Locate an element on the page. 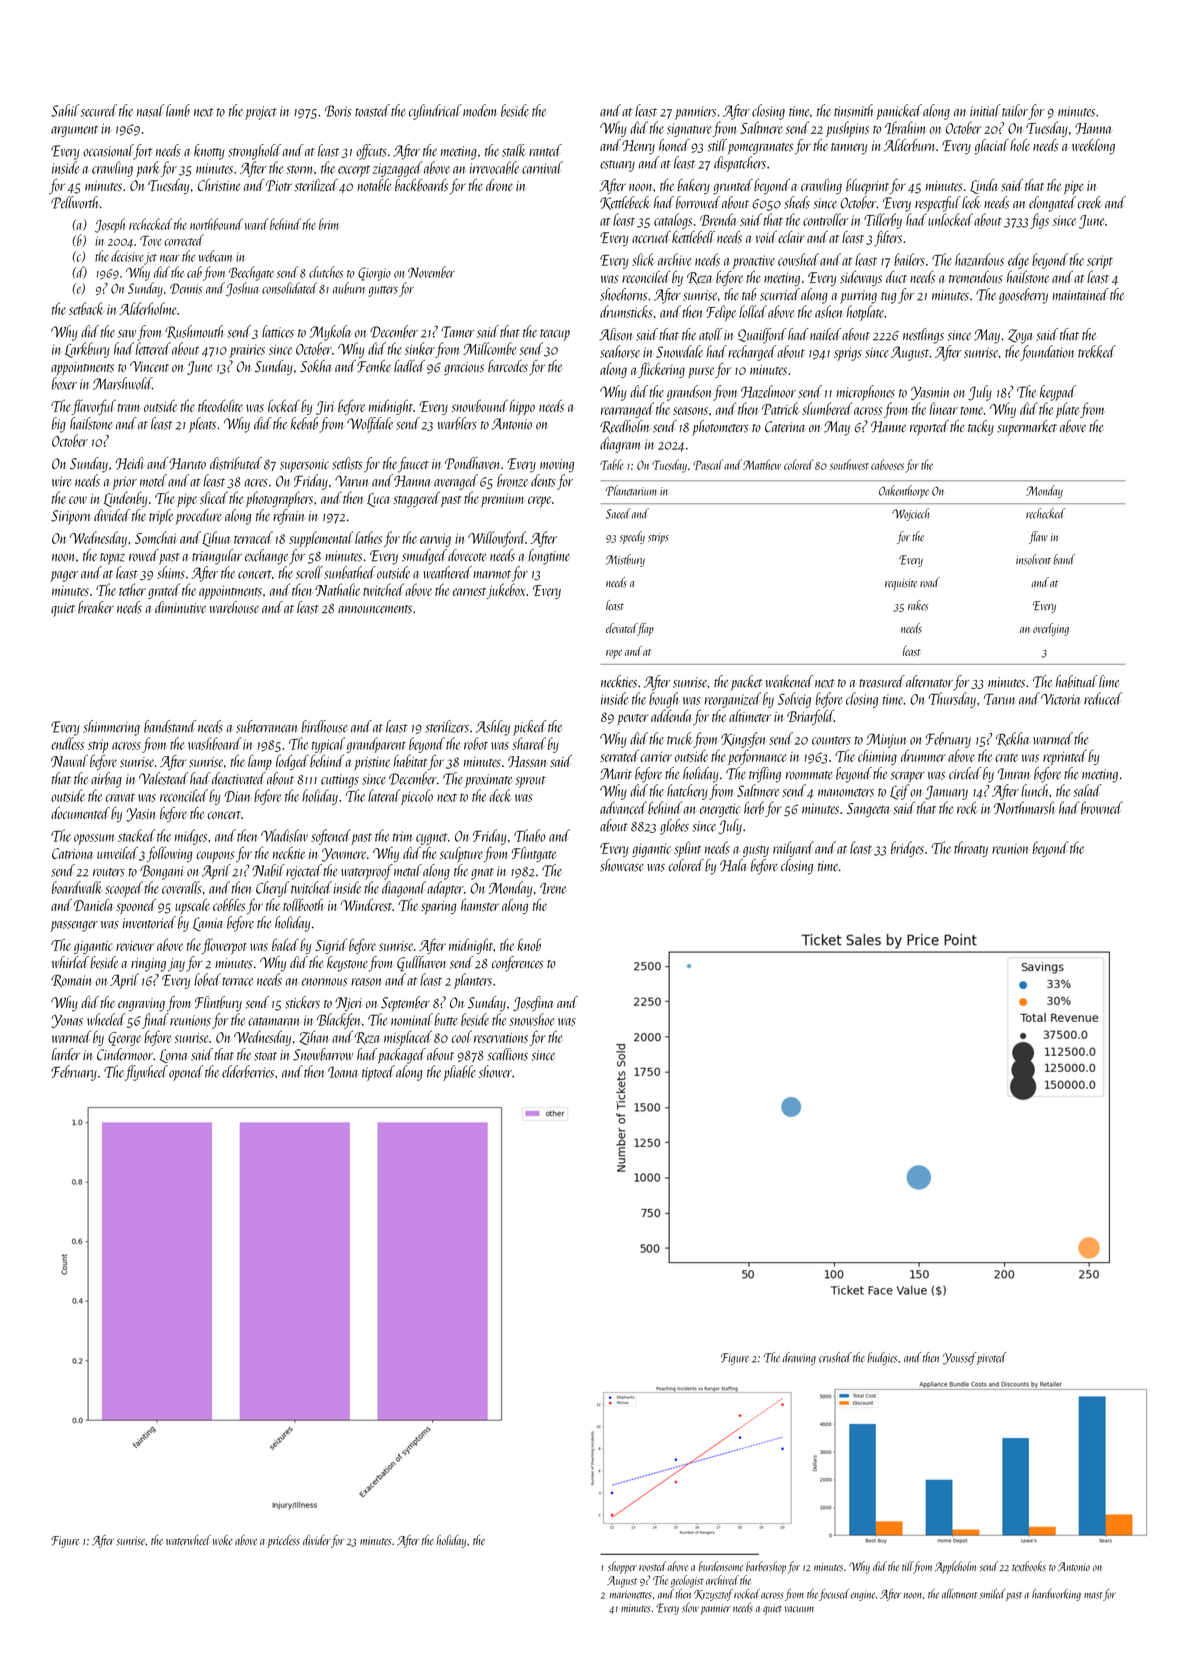 This document has height=1665, width=1177. tacky is located at coordinates (981, 428).
